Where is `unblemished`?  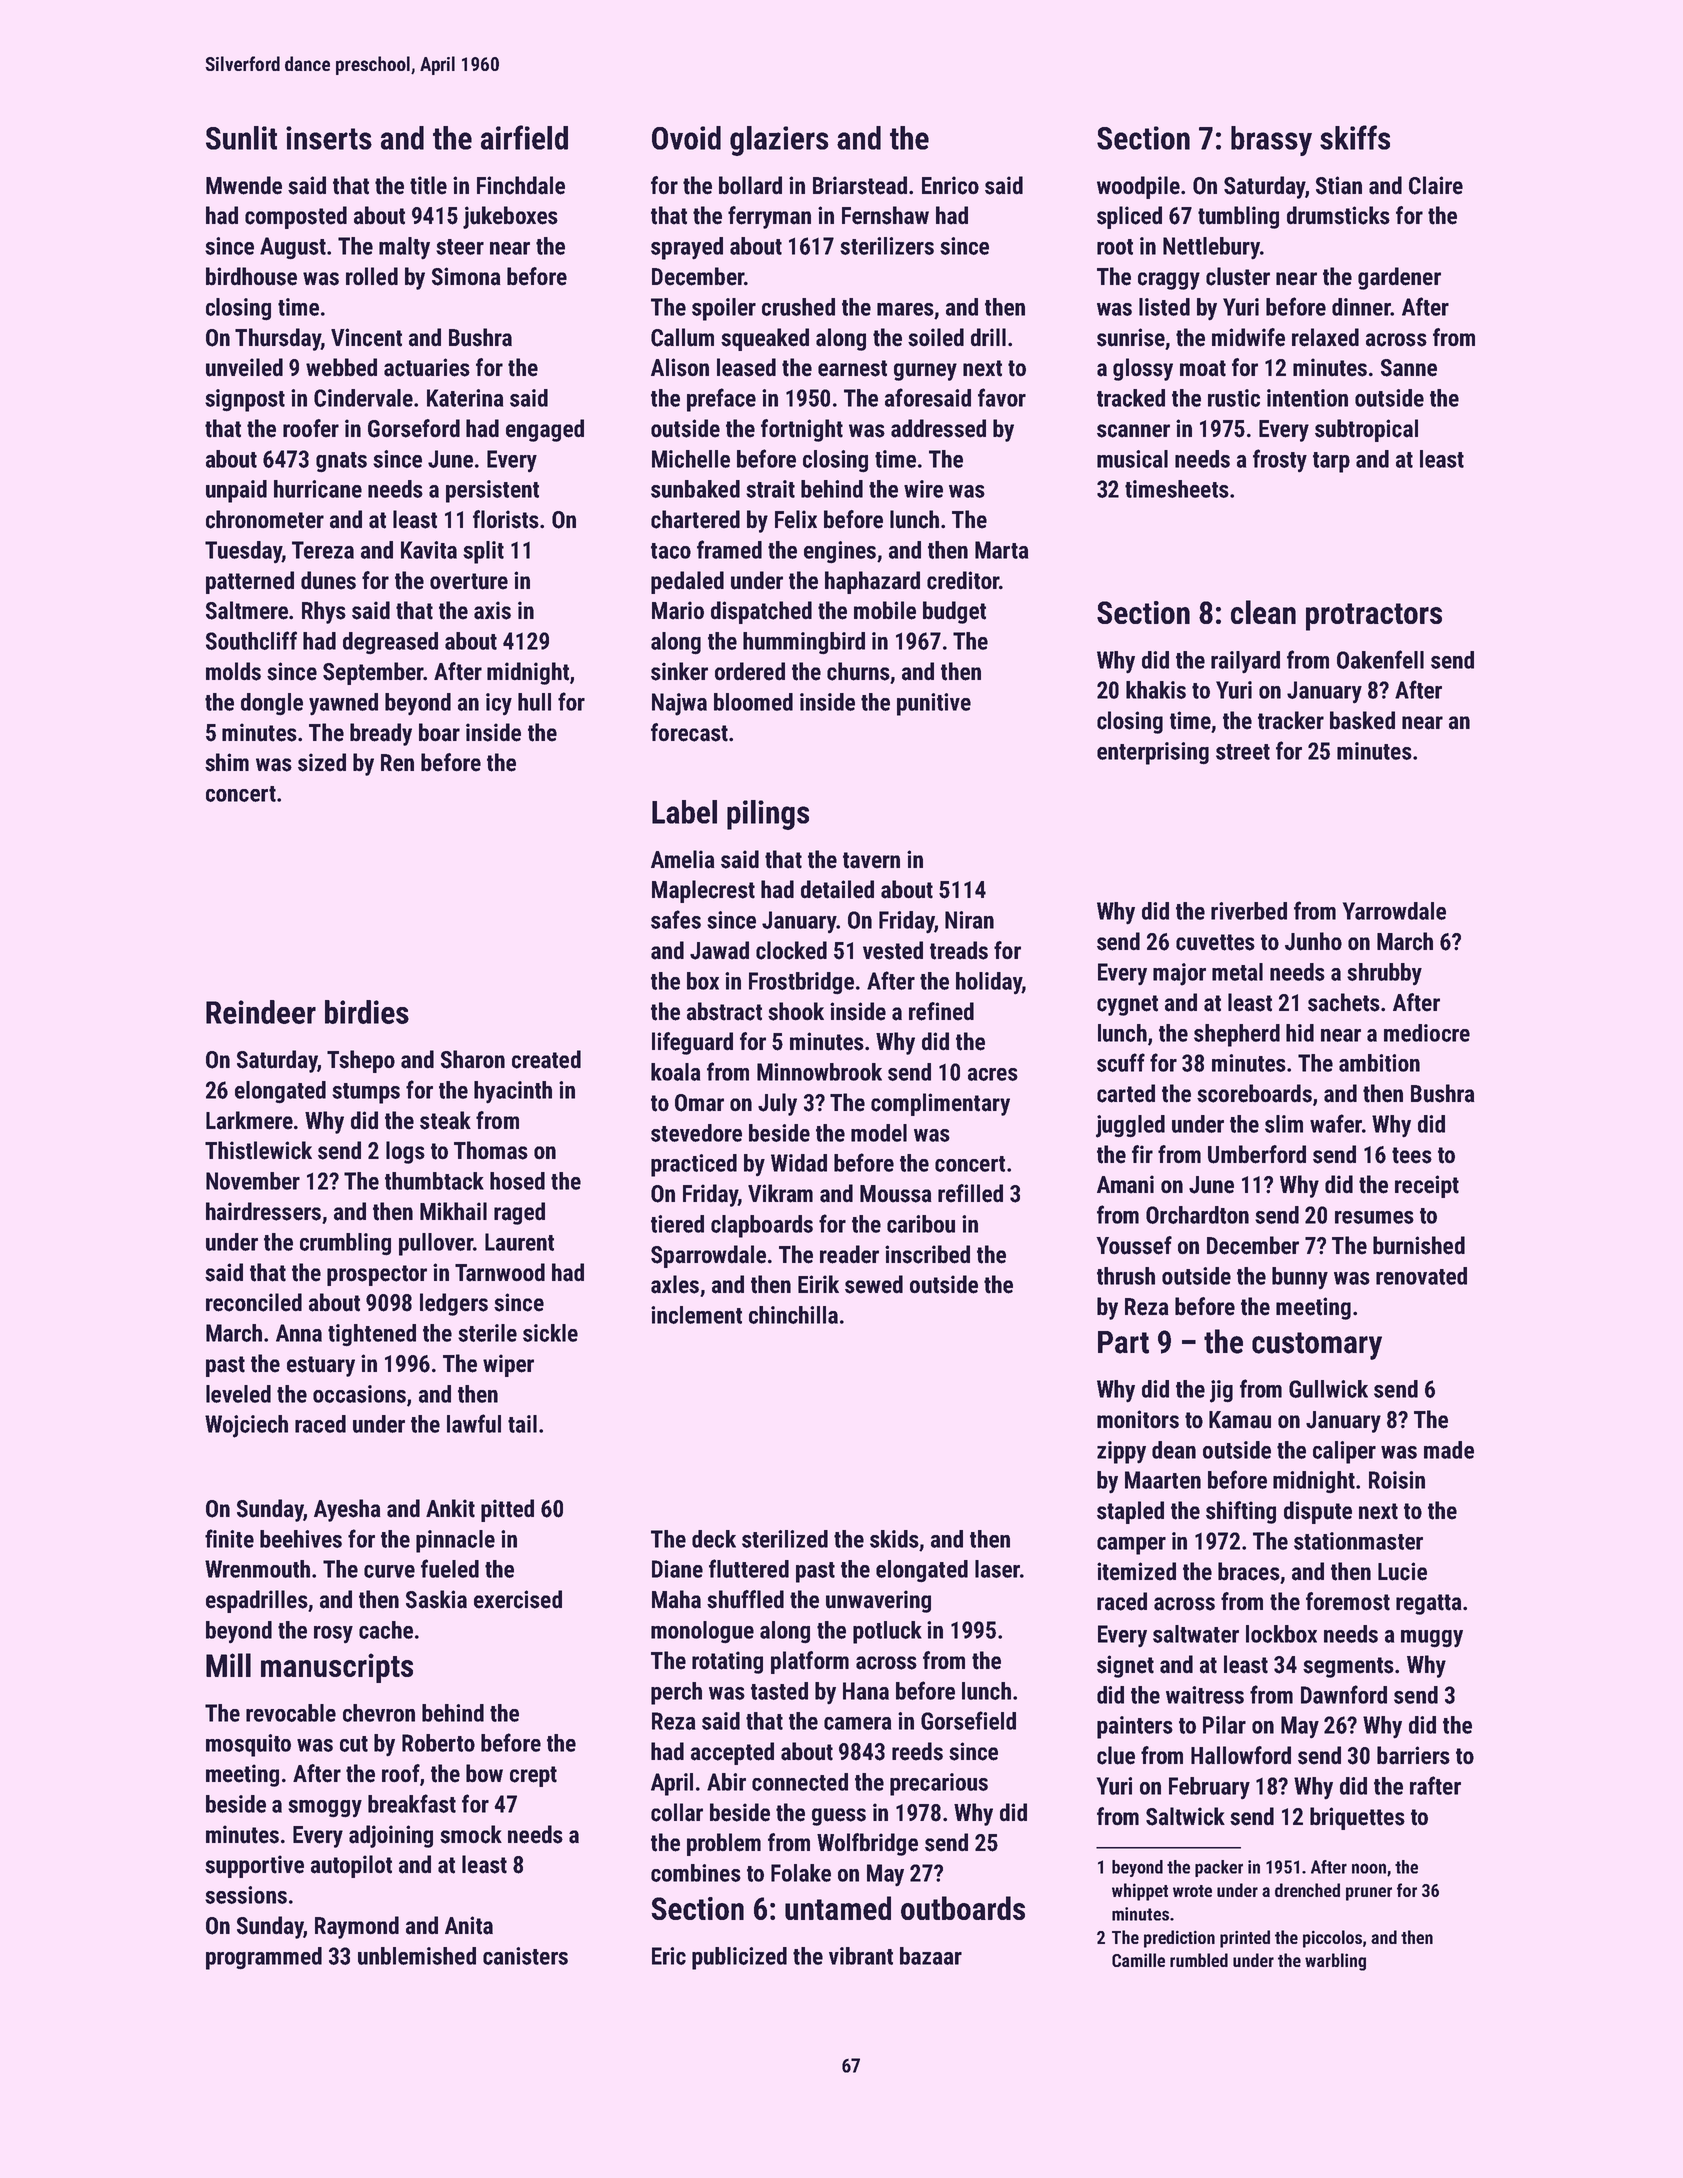 unblemished is located at coordinates (417, 1956).
